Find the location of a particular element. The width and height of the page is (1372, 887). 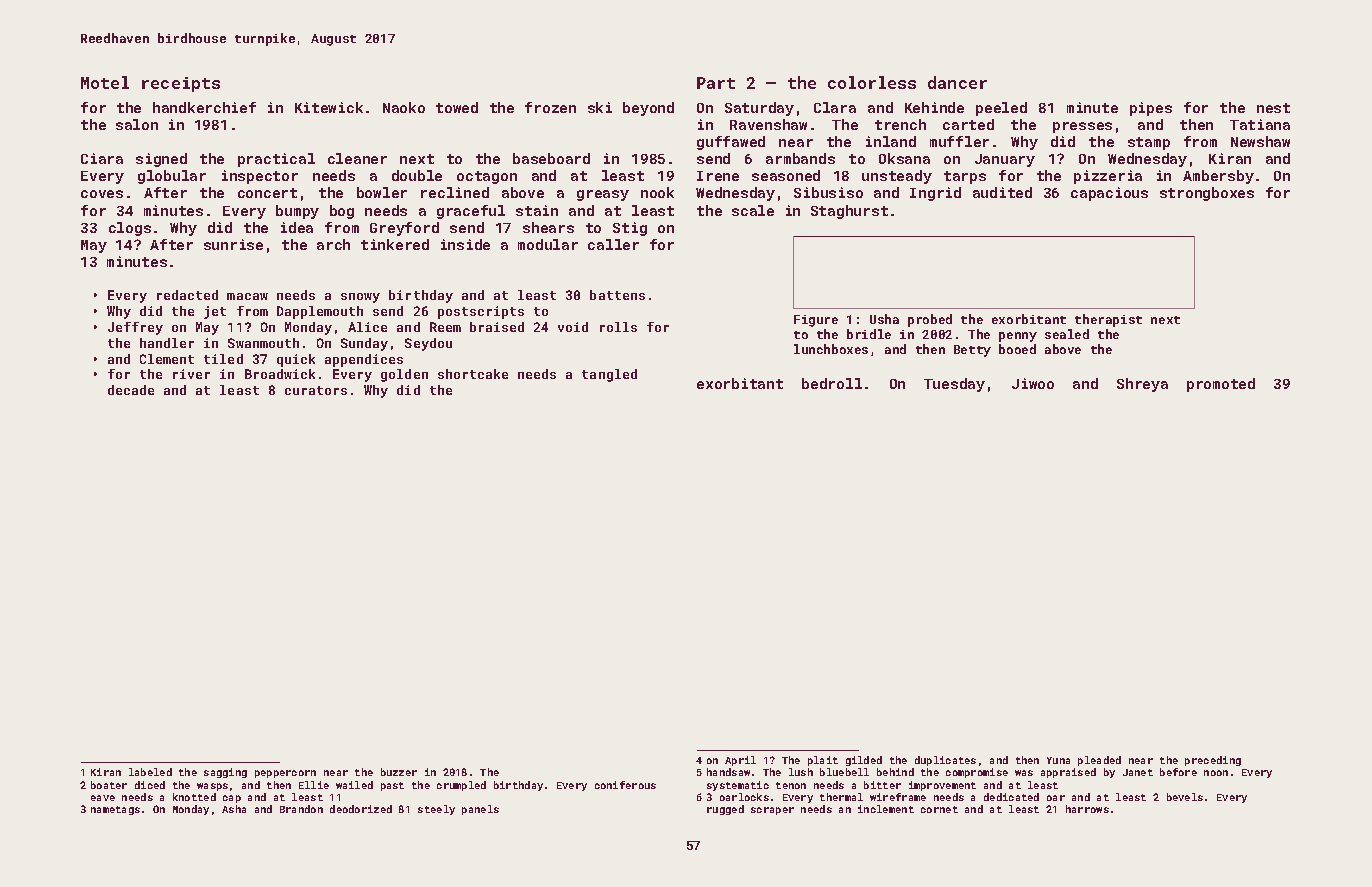

promoted is located at coordinates (1221, 385).
